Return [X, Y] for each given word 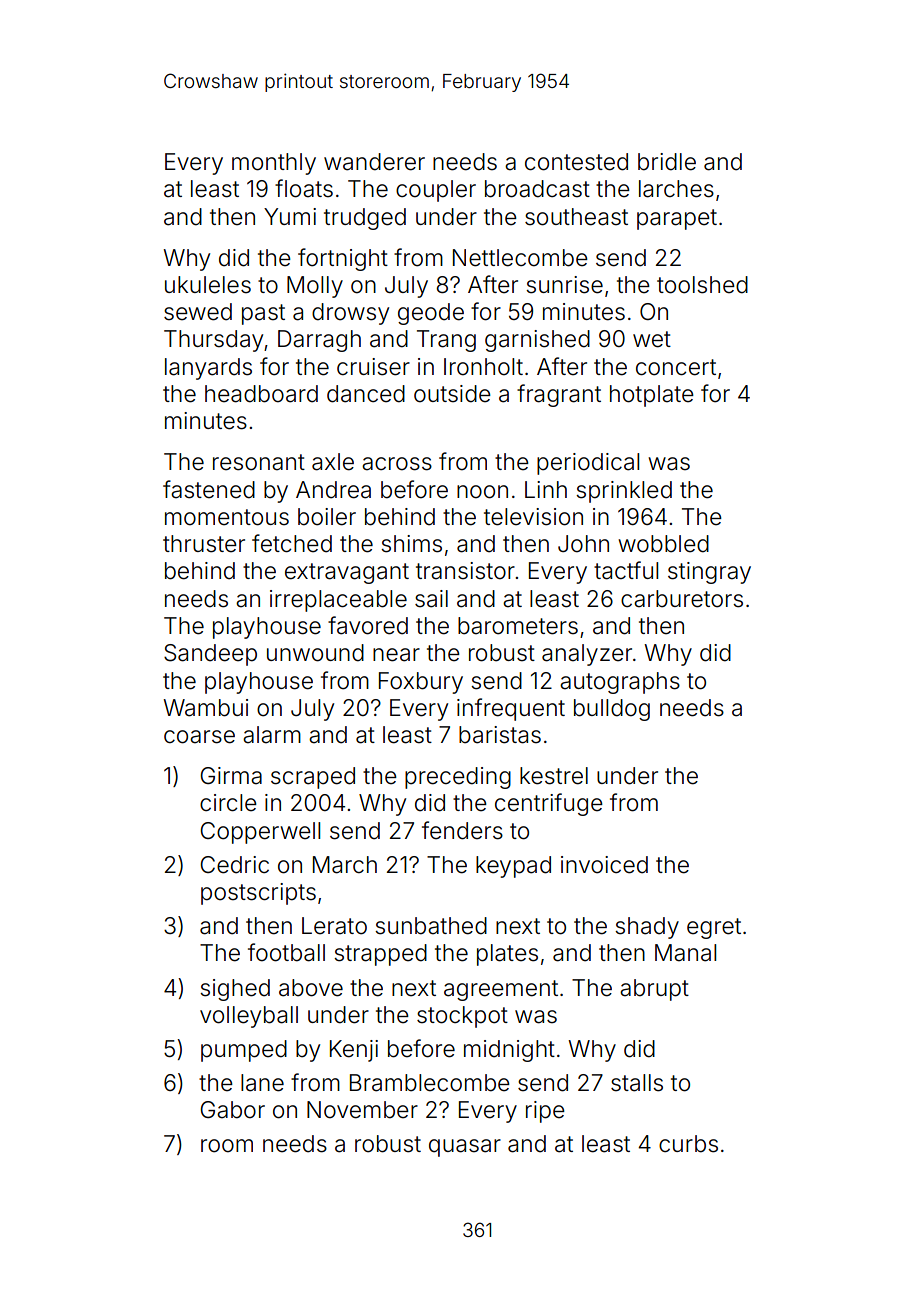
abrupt [654, 990]
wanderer [374, 162]
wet [652, 339]
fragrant [559, 395]
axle [333, 462]
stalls [637, 1083]
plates [507, 955]
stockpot [462, 1017]
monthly [274, 164]
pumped [244, 1051]
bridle [667, 162]
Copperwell [260, 833]
